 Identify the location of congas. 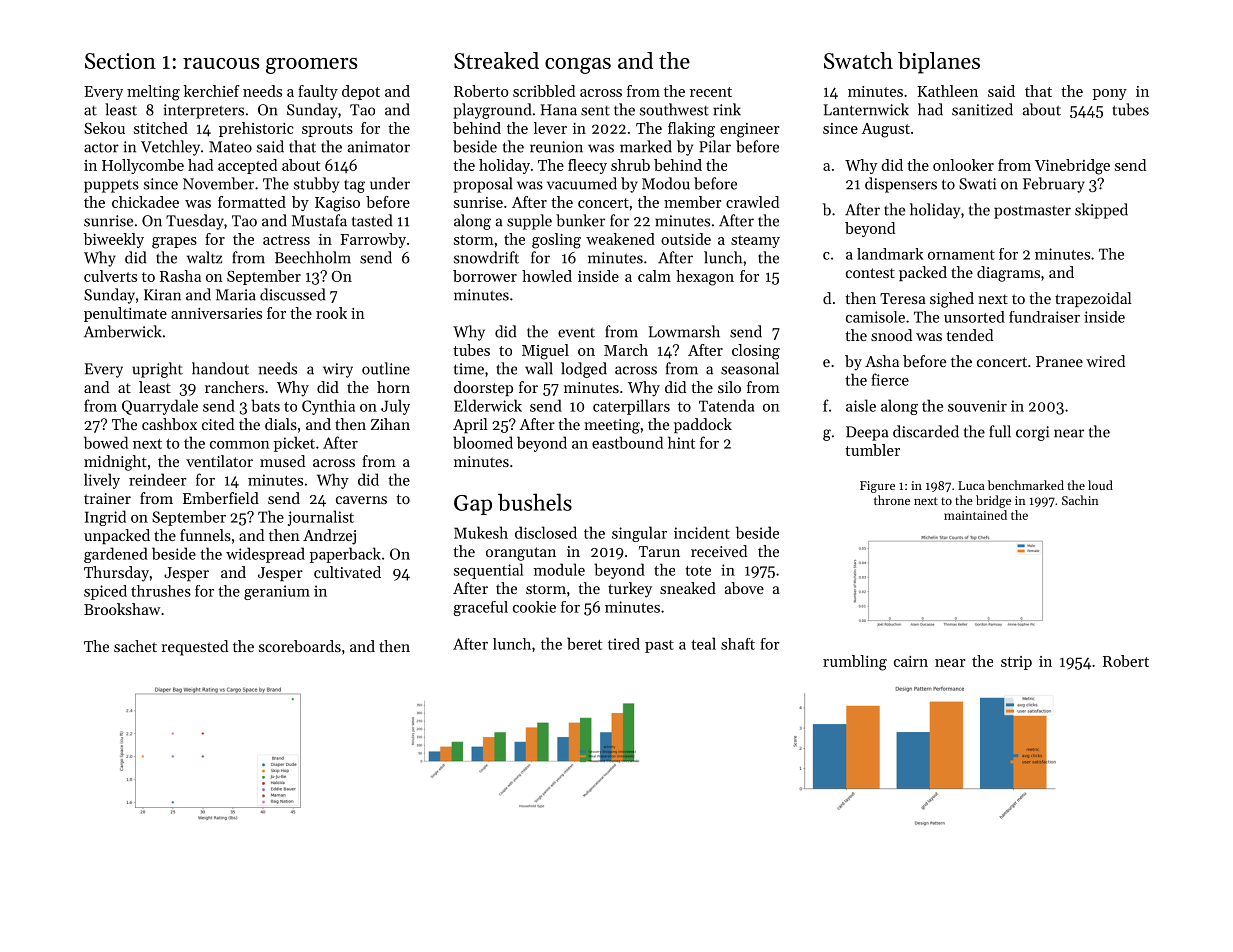
(578, 66).
